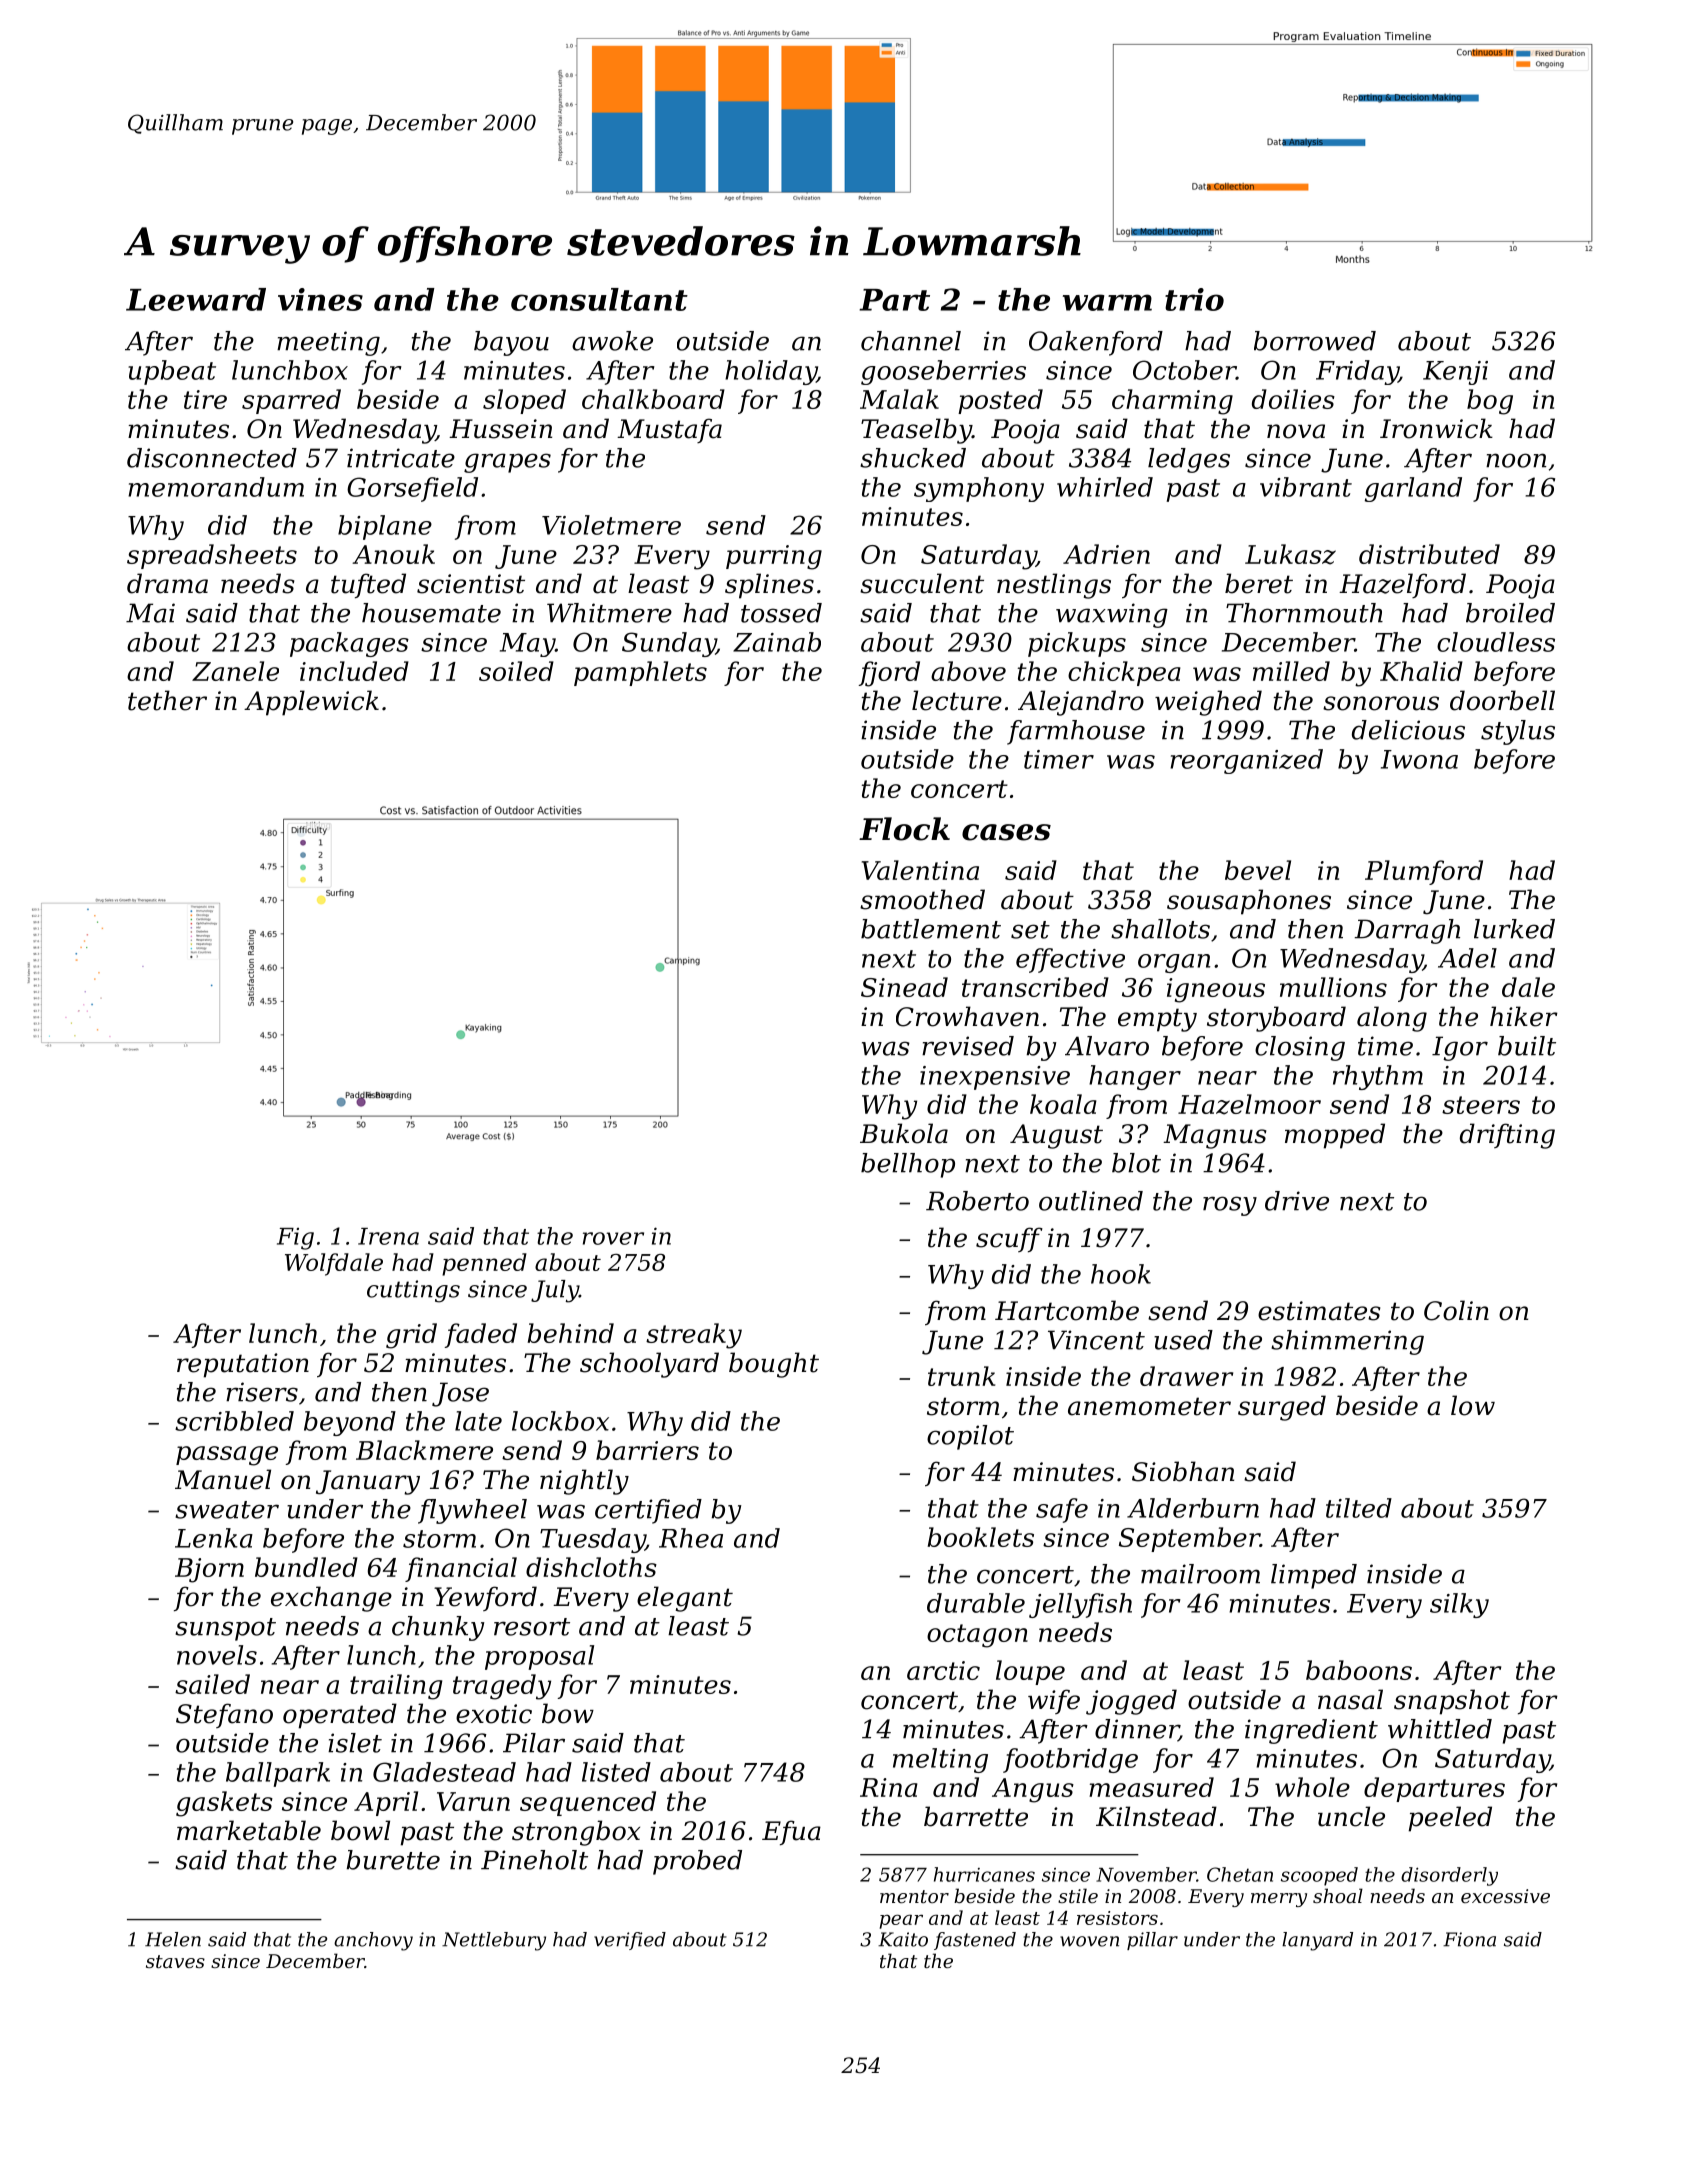 Image resolution: width=1683 pixels, height=2178 pixels. Describe the element at coordinates (1315, 341) in the page. I see `borrowed` at that location.
